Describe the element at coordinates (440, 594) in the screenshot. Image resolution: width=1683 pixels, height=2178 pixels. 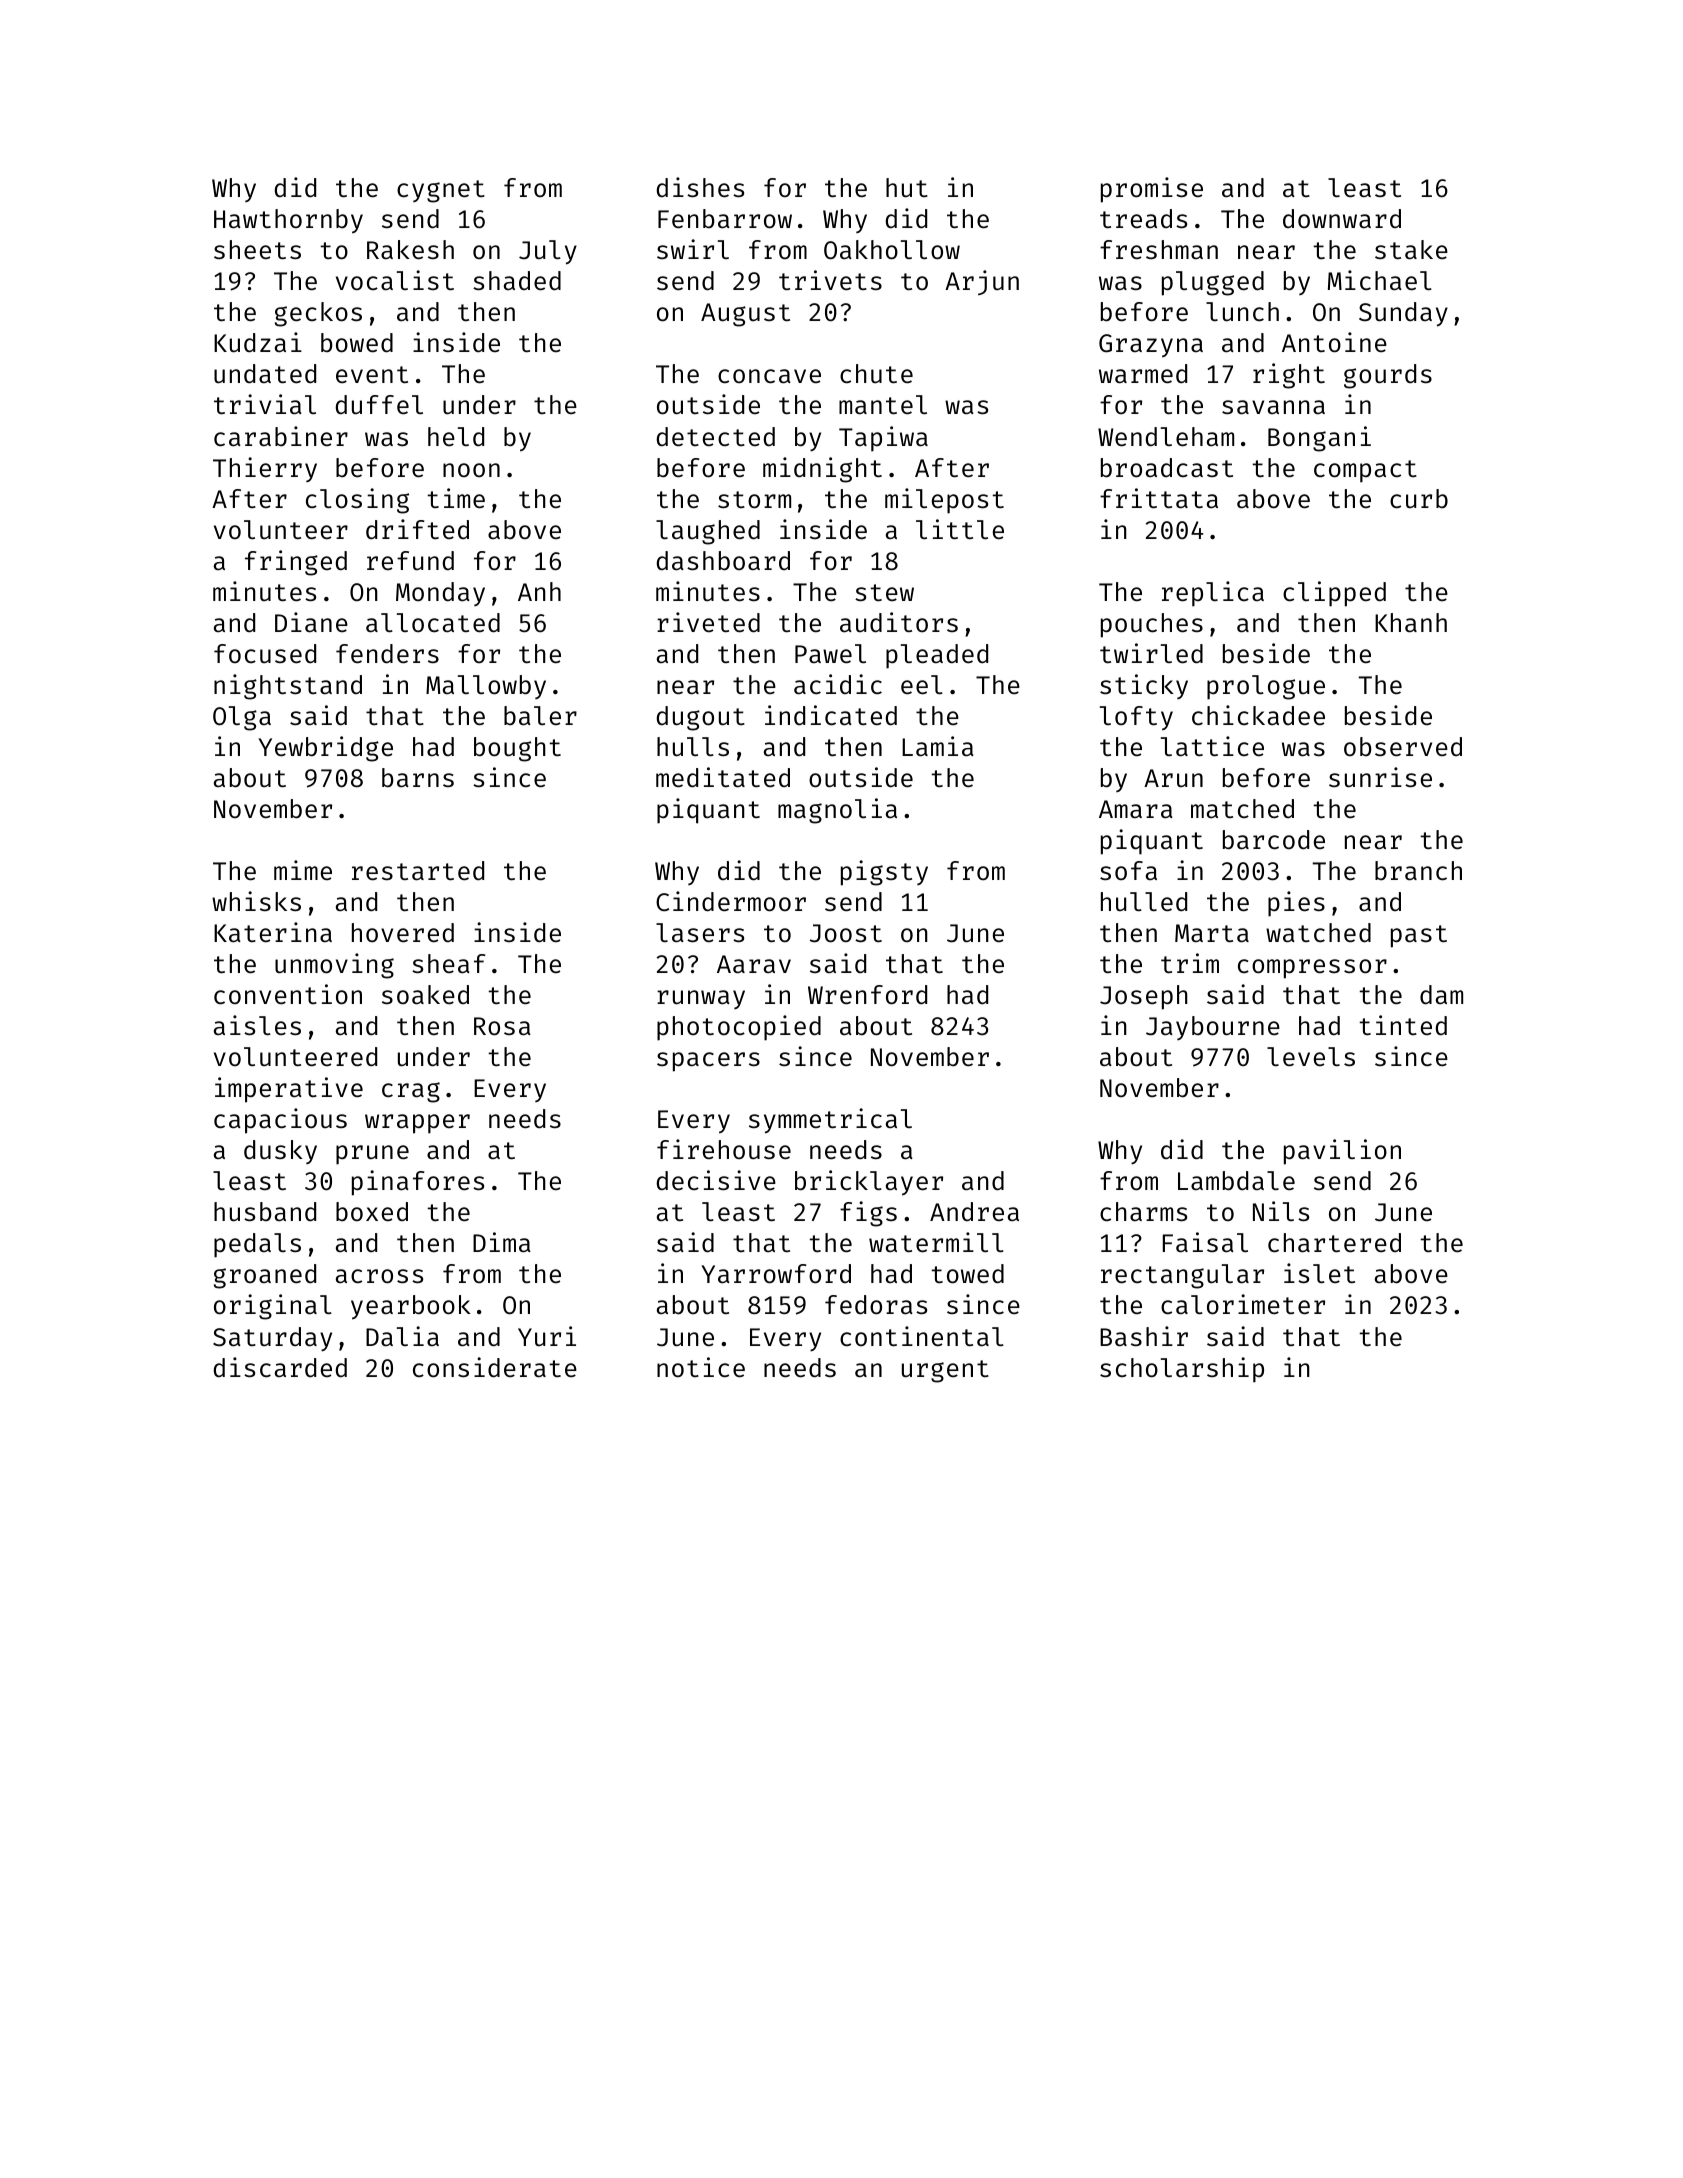
I see `Monday` at that location.
